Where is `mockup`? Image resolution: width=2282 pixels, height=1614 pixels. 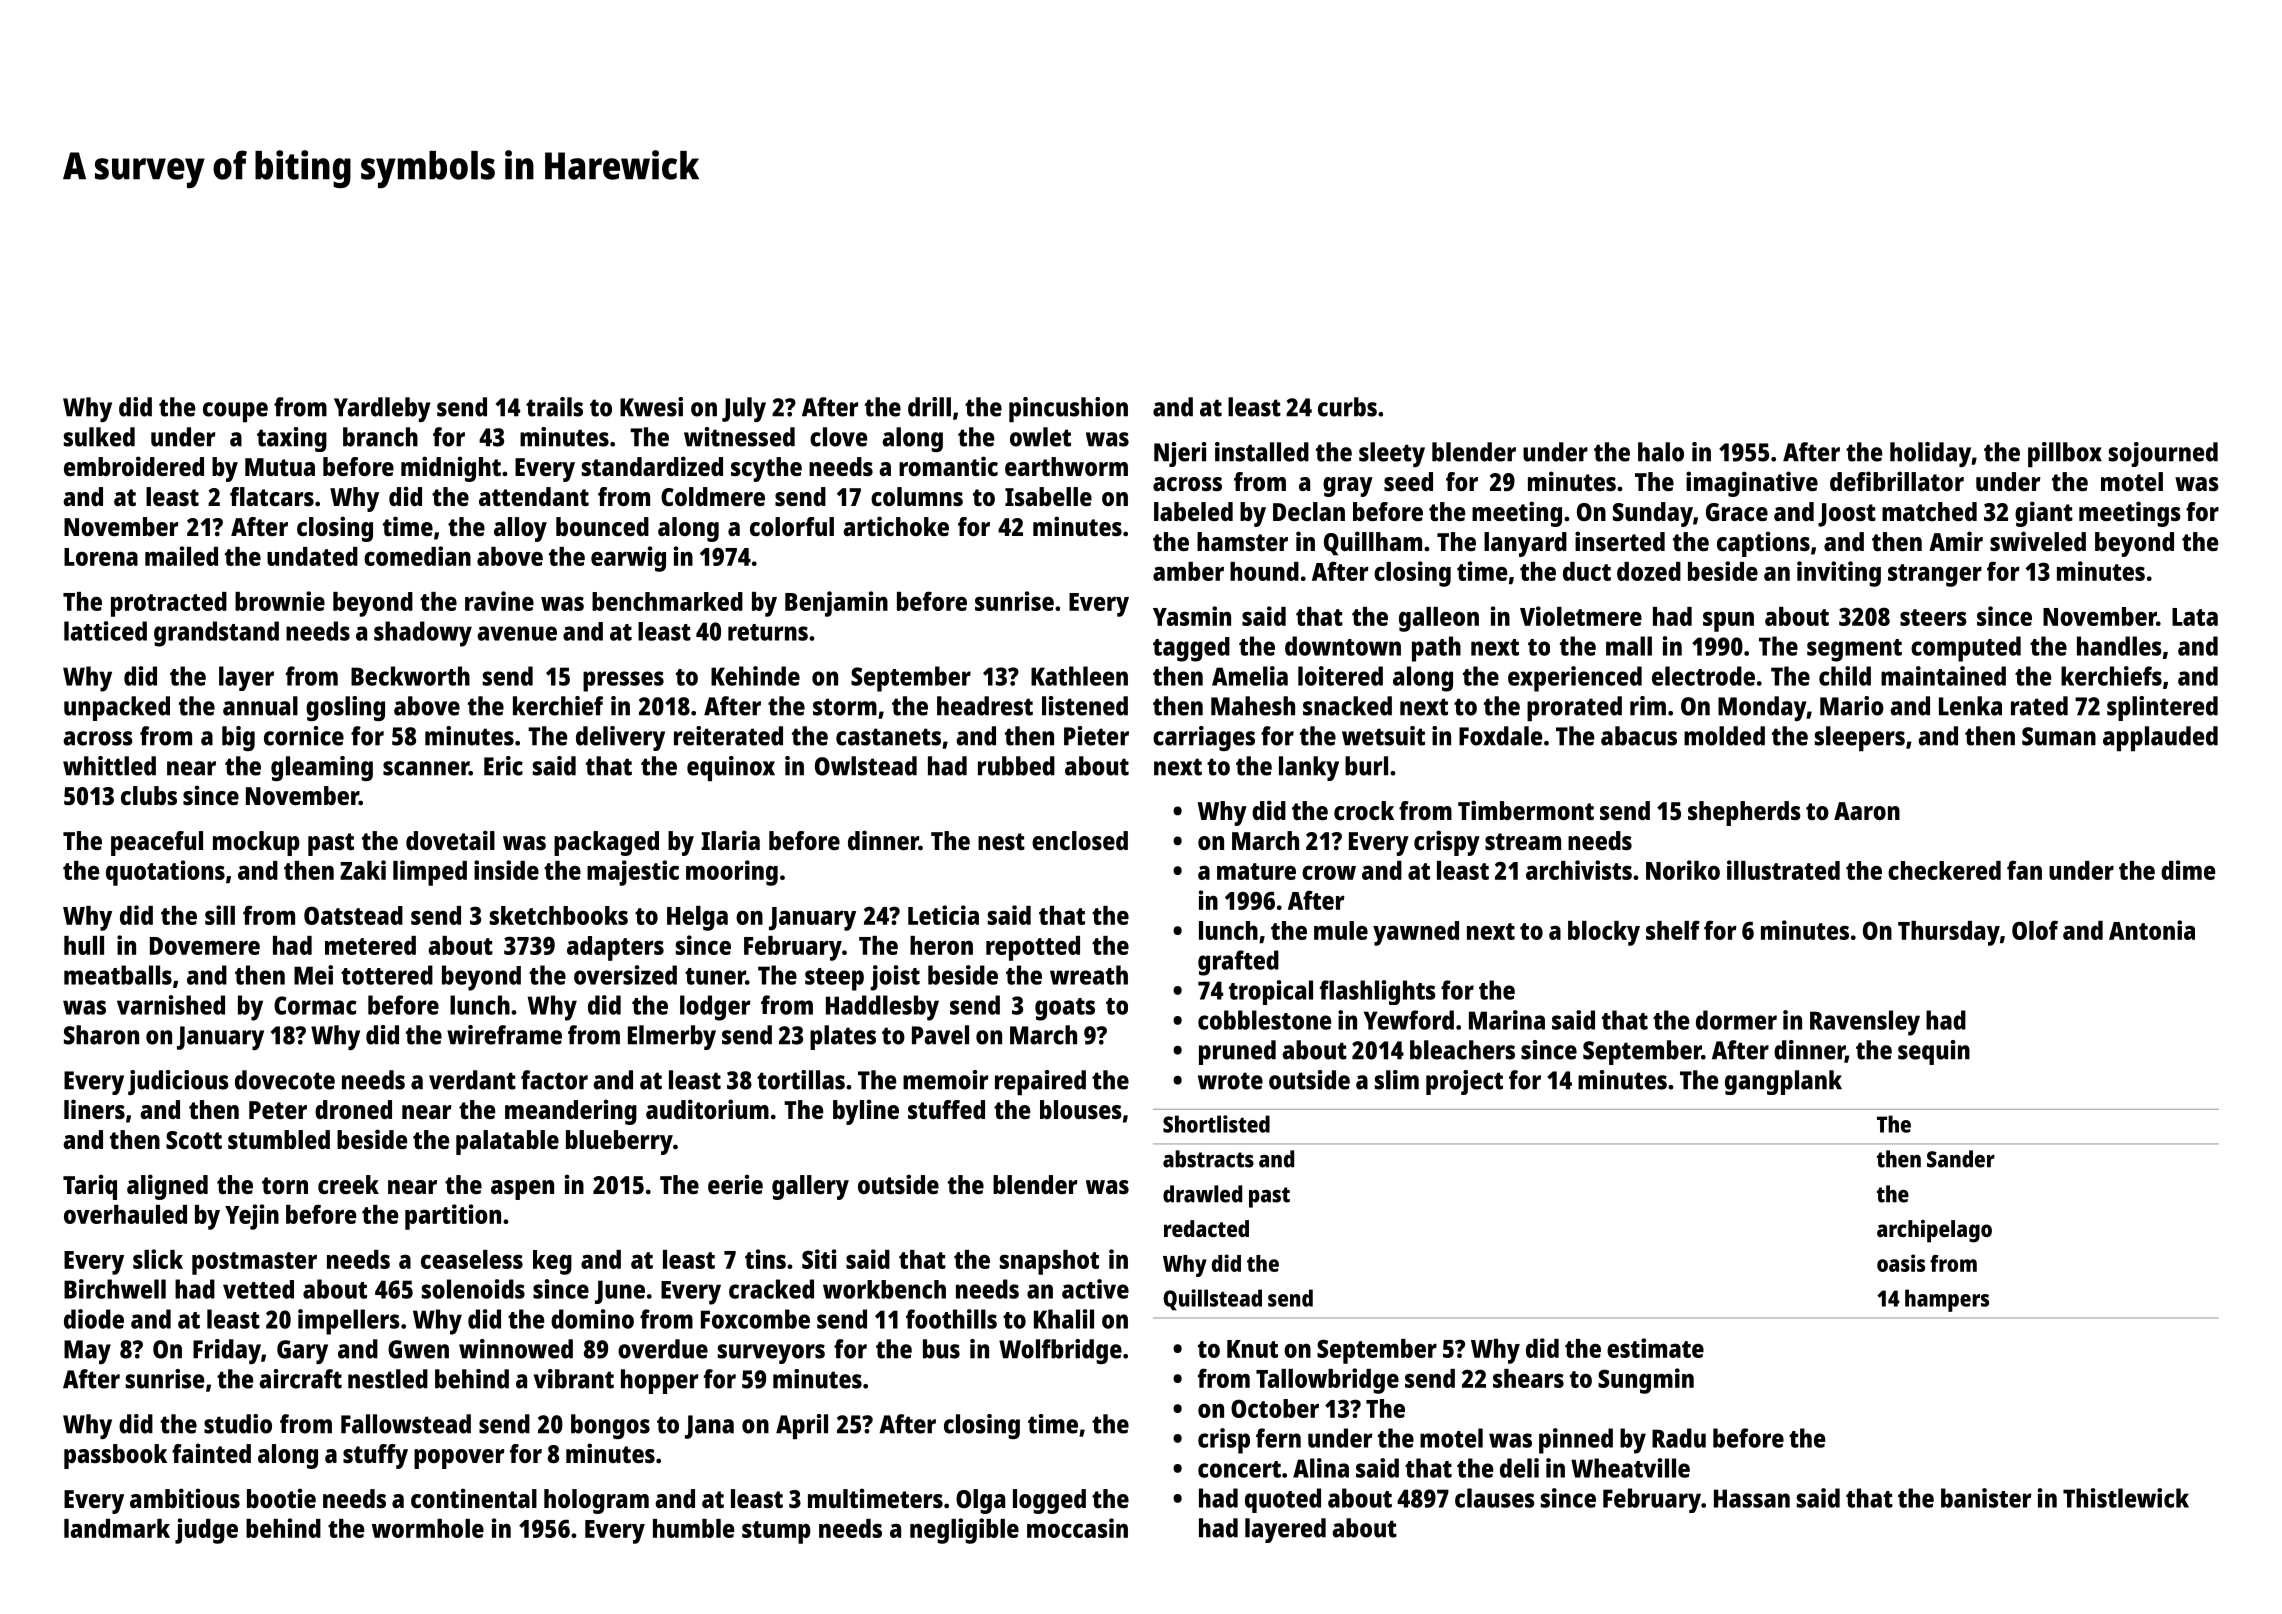 mockup is located at coordinates (256, 843).
